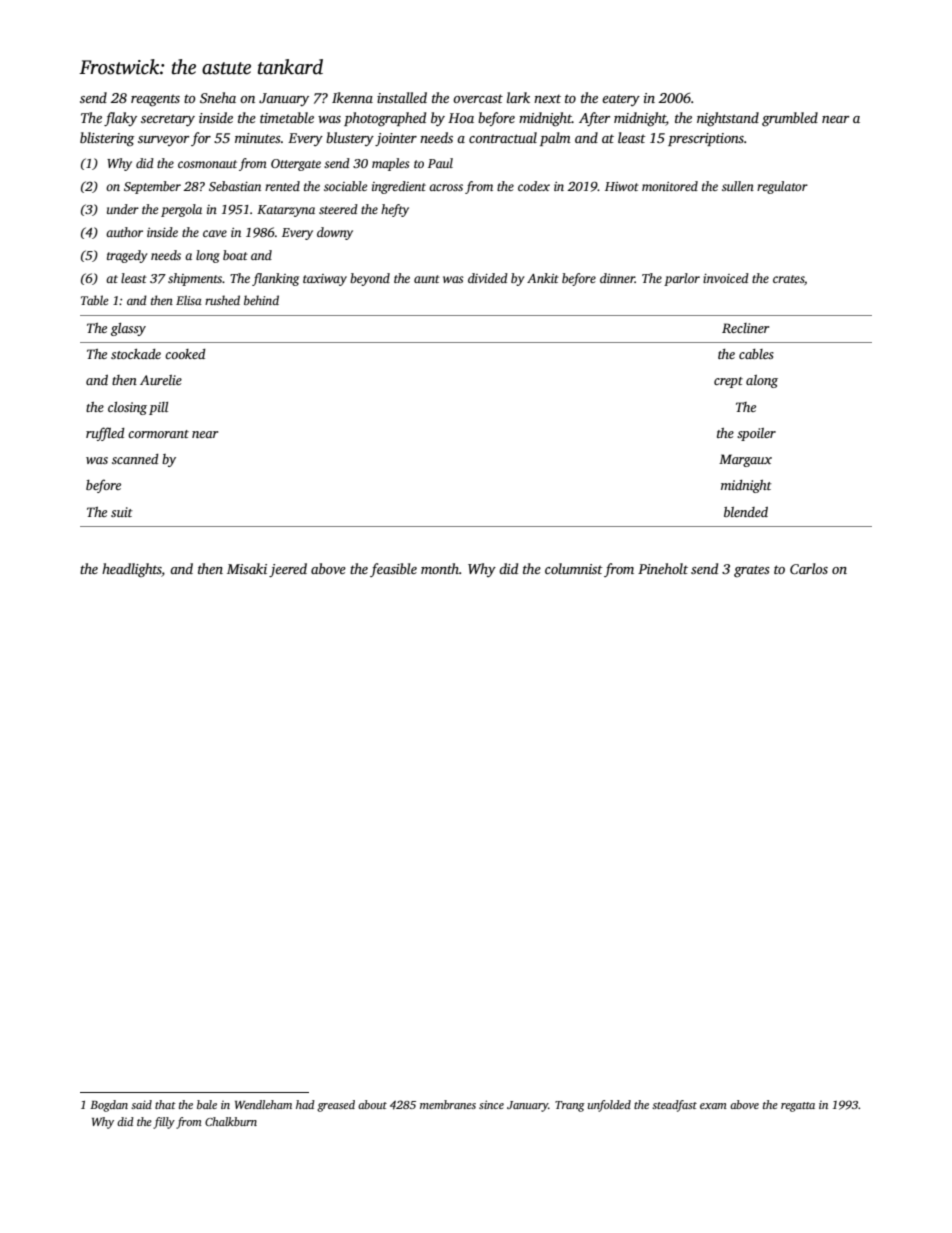  Describe the element at coordinates (231, 1121) in the screenshot. I see `Chalkburn` at that location.
